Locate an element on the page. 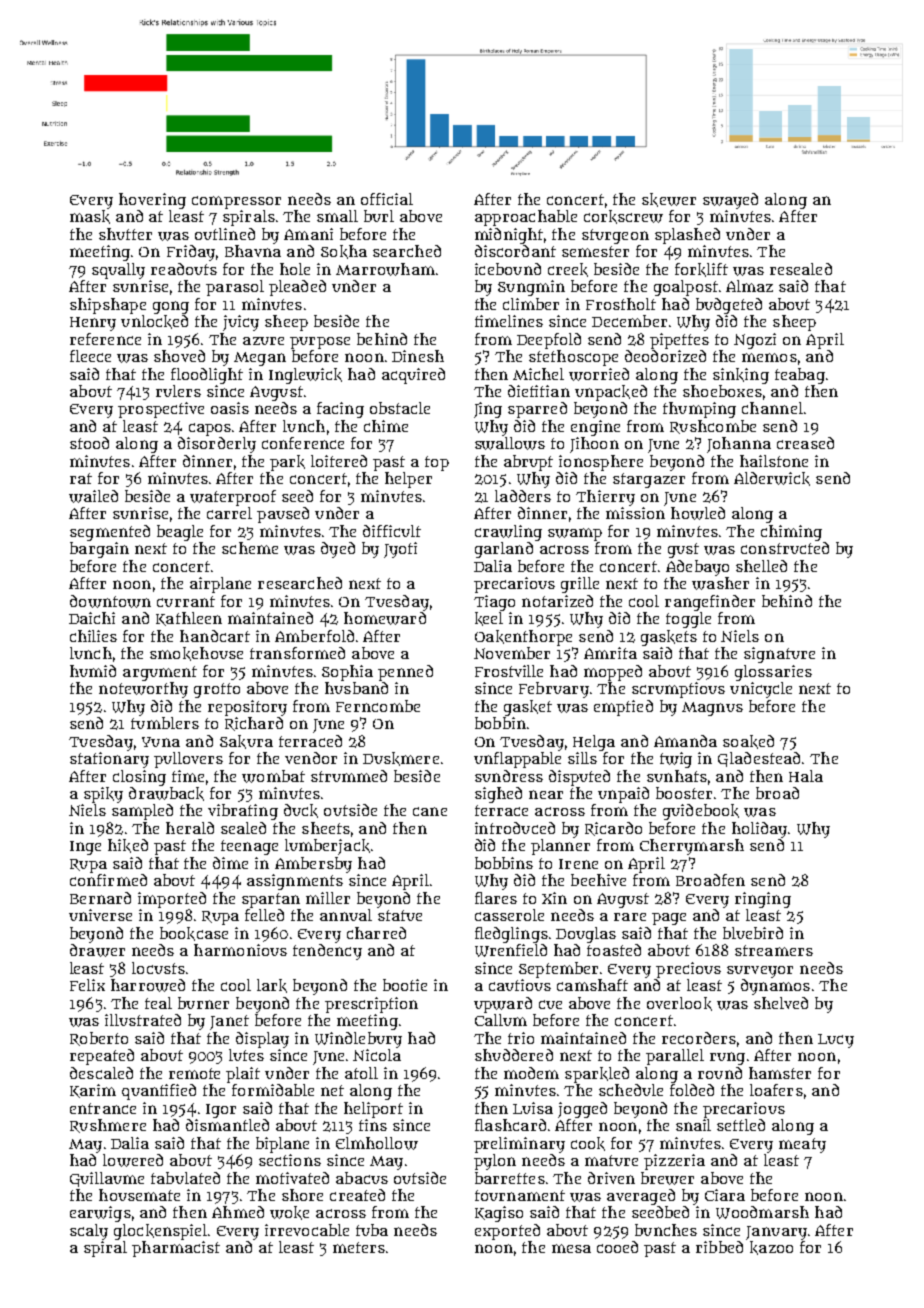 This page has height=1308, width=924. chiming is located at coordinates (791, 533).
